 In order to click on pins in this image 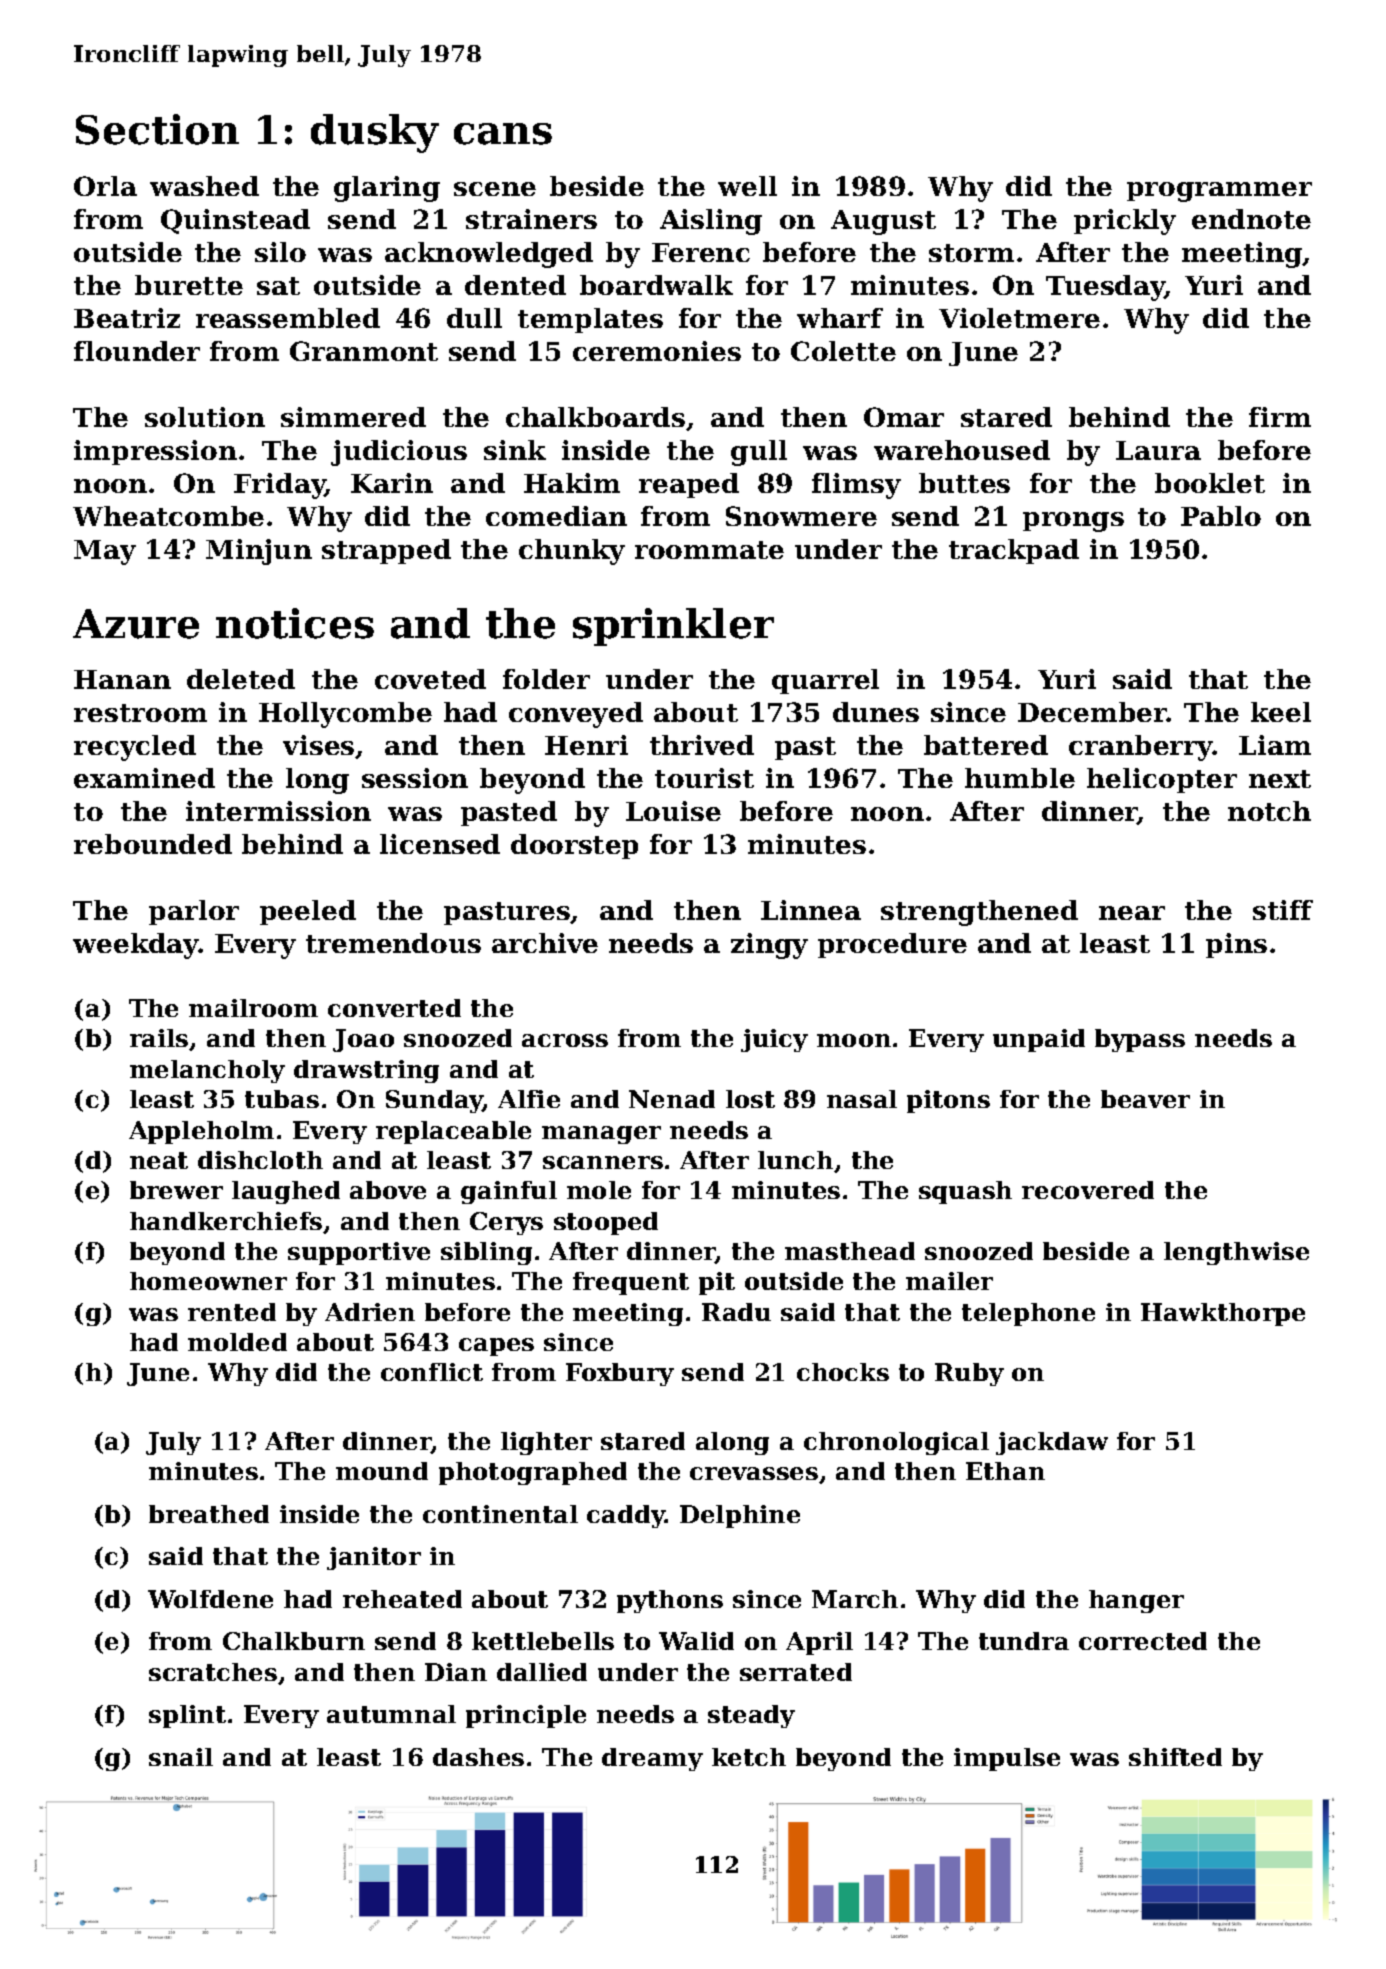, I will do `click(1236, 945)`.
